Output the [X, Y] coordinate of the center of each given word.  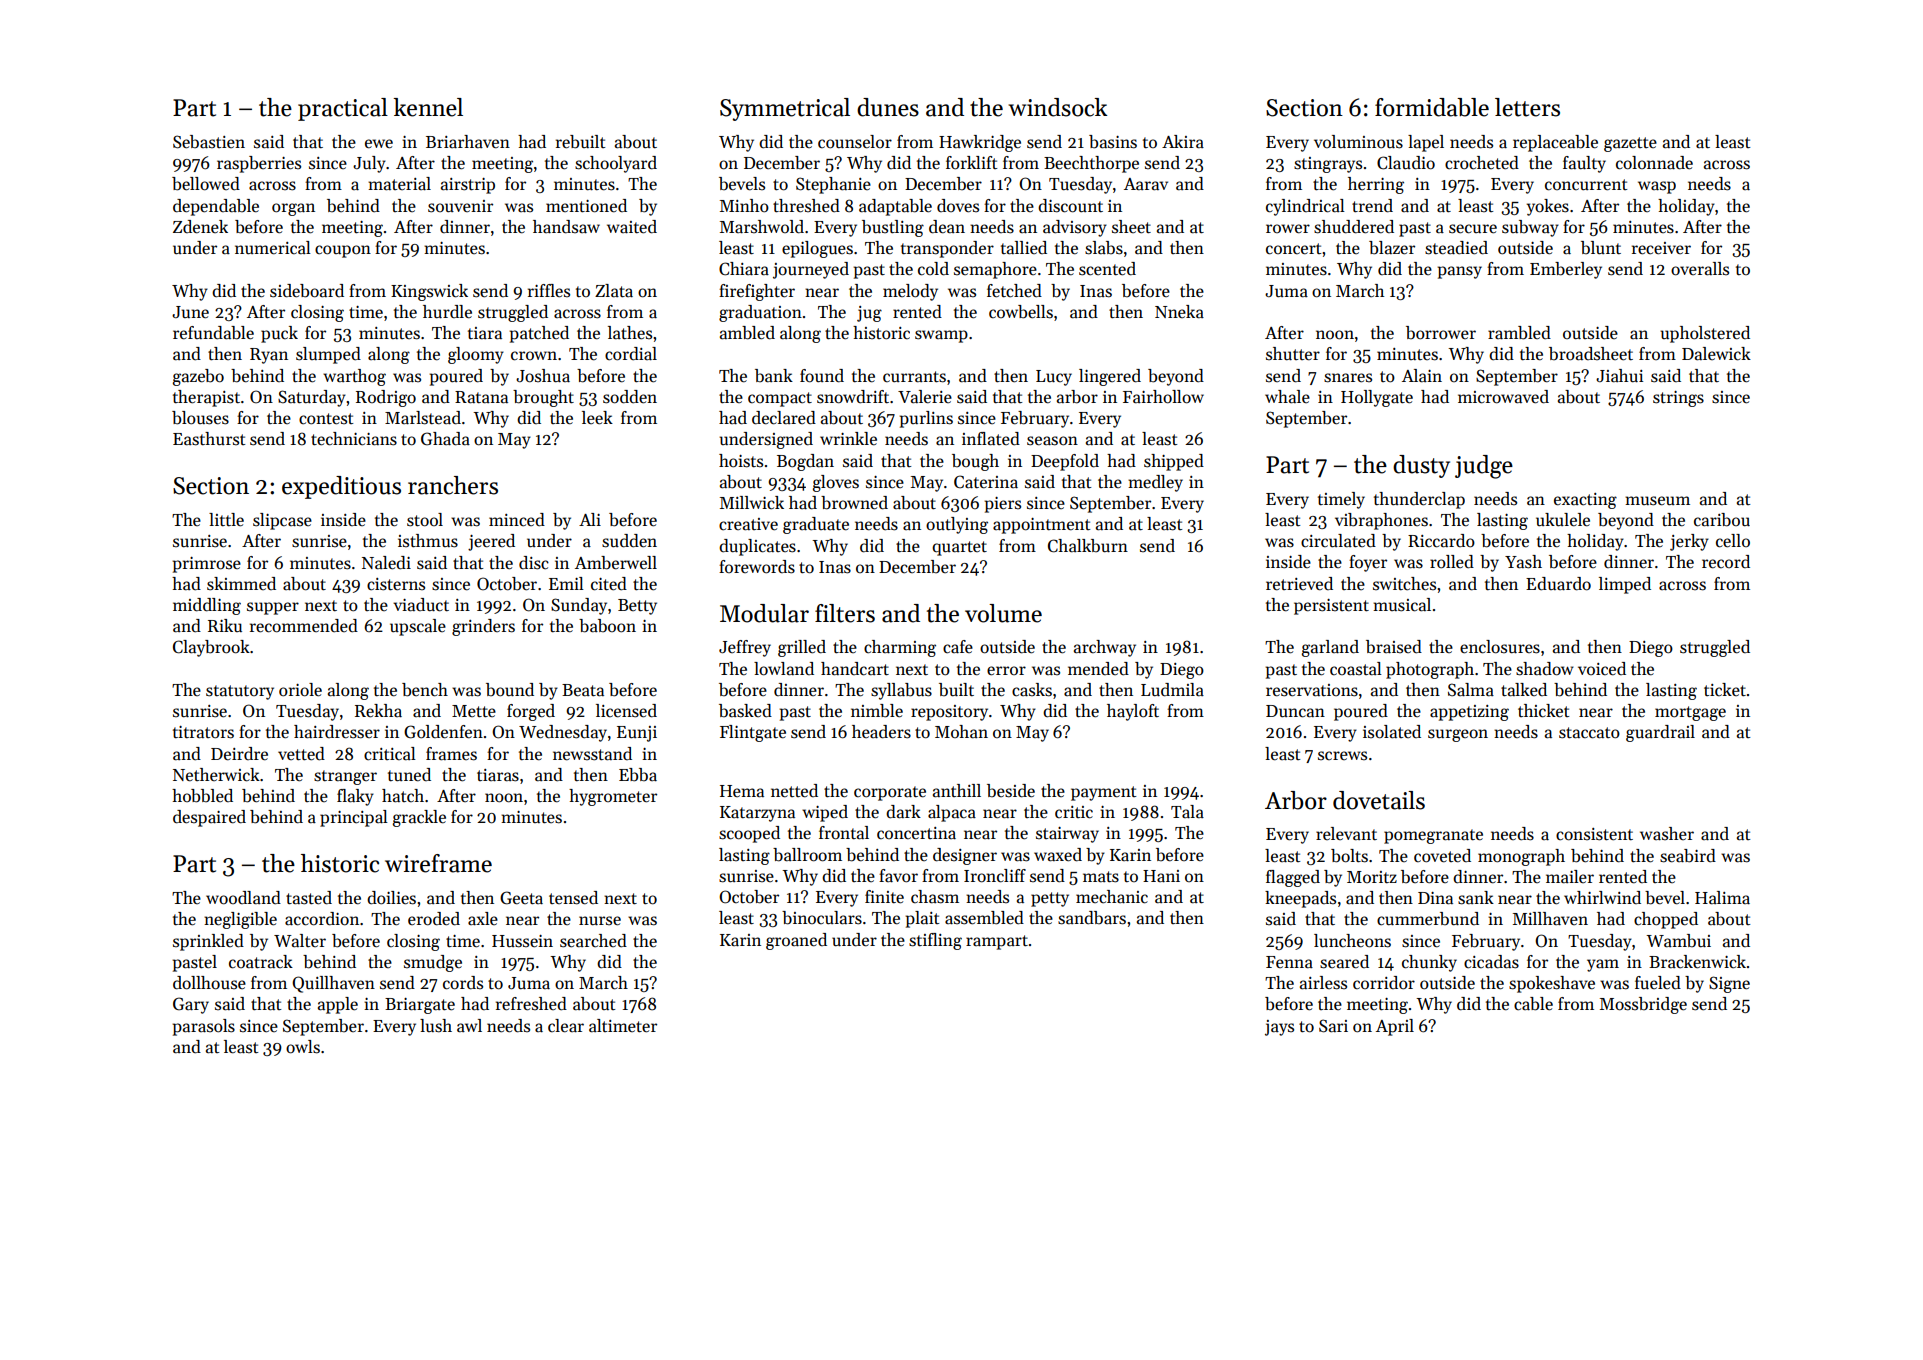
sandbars [1092, 918]
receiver [1661, 248]
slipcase [282, 521]
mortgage [1690, 713]
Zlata [614, 291]
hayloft [1133, 712]
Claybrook [211, 648]
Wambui [1678, 941]
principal [354, 818]
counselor [855, 142]
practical [343, 109]
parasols [203, 1027]
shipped [1174, 462]
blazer [1392, 248]
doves [958, 206]
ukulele [1563, 520]
